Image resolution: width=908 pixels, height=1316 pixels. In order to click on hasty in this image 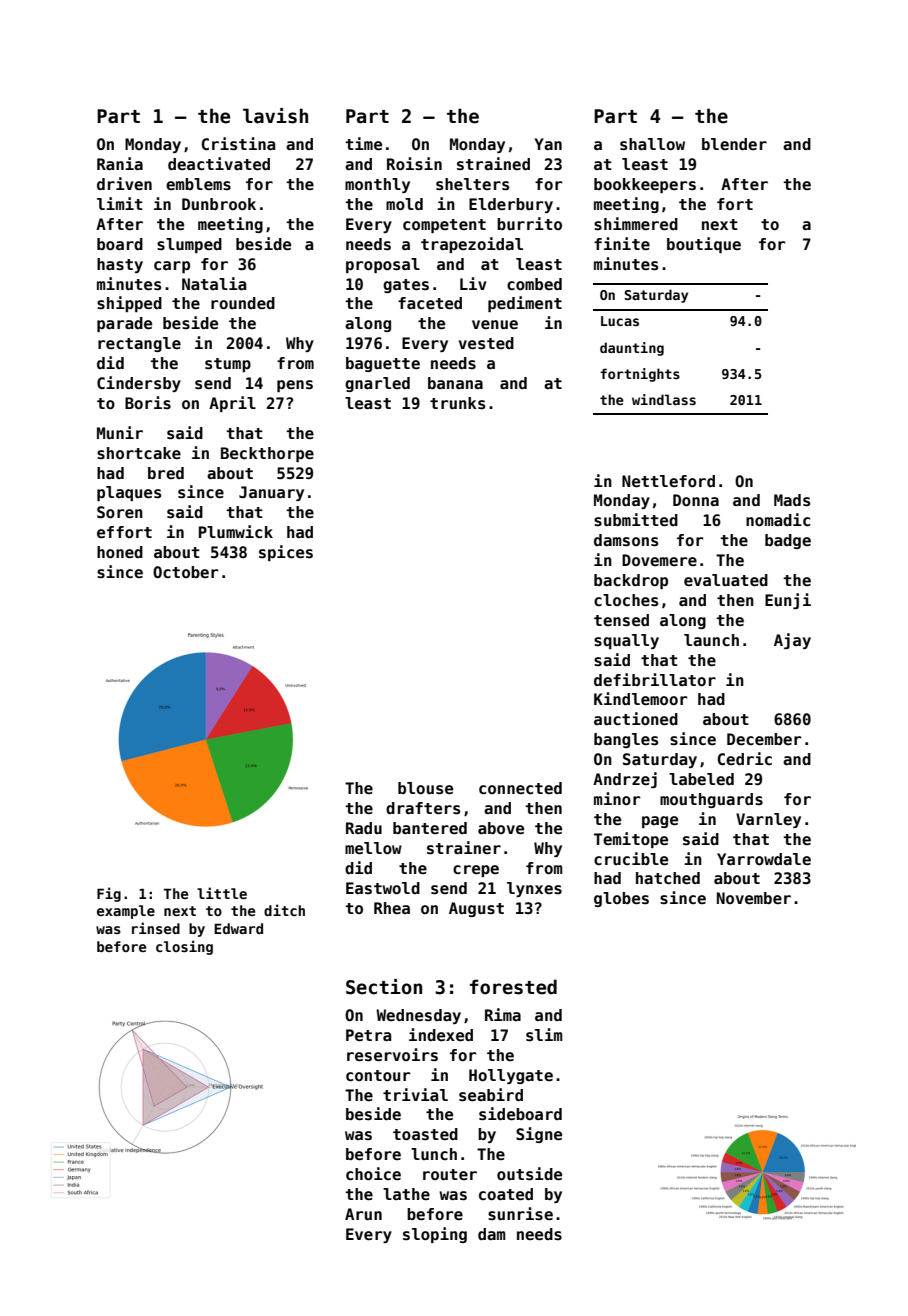, I will do `click(120, 265)`.
